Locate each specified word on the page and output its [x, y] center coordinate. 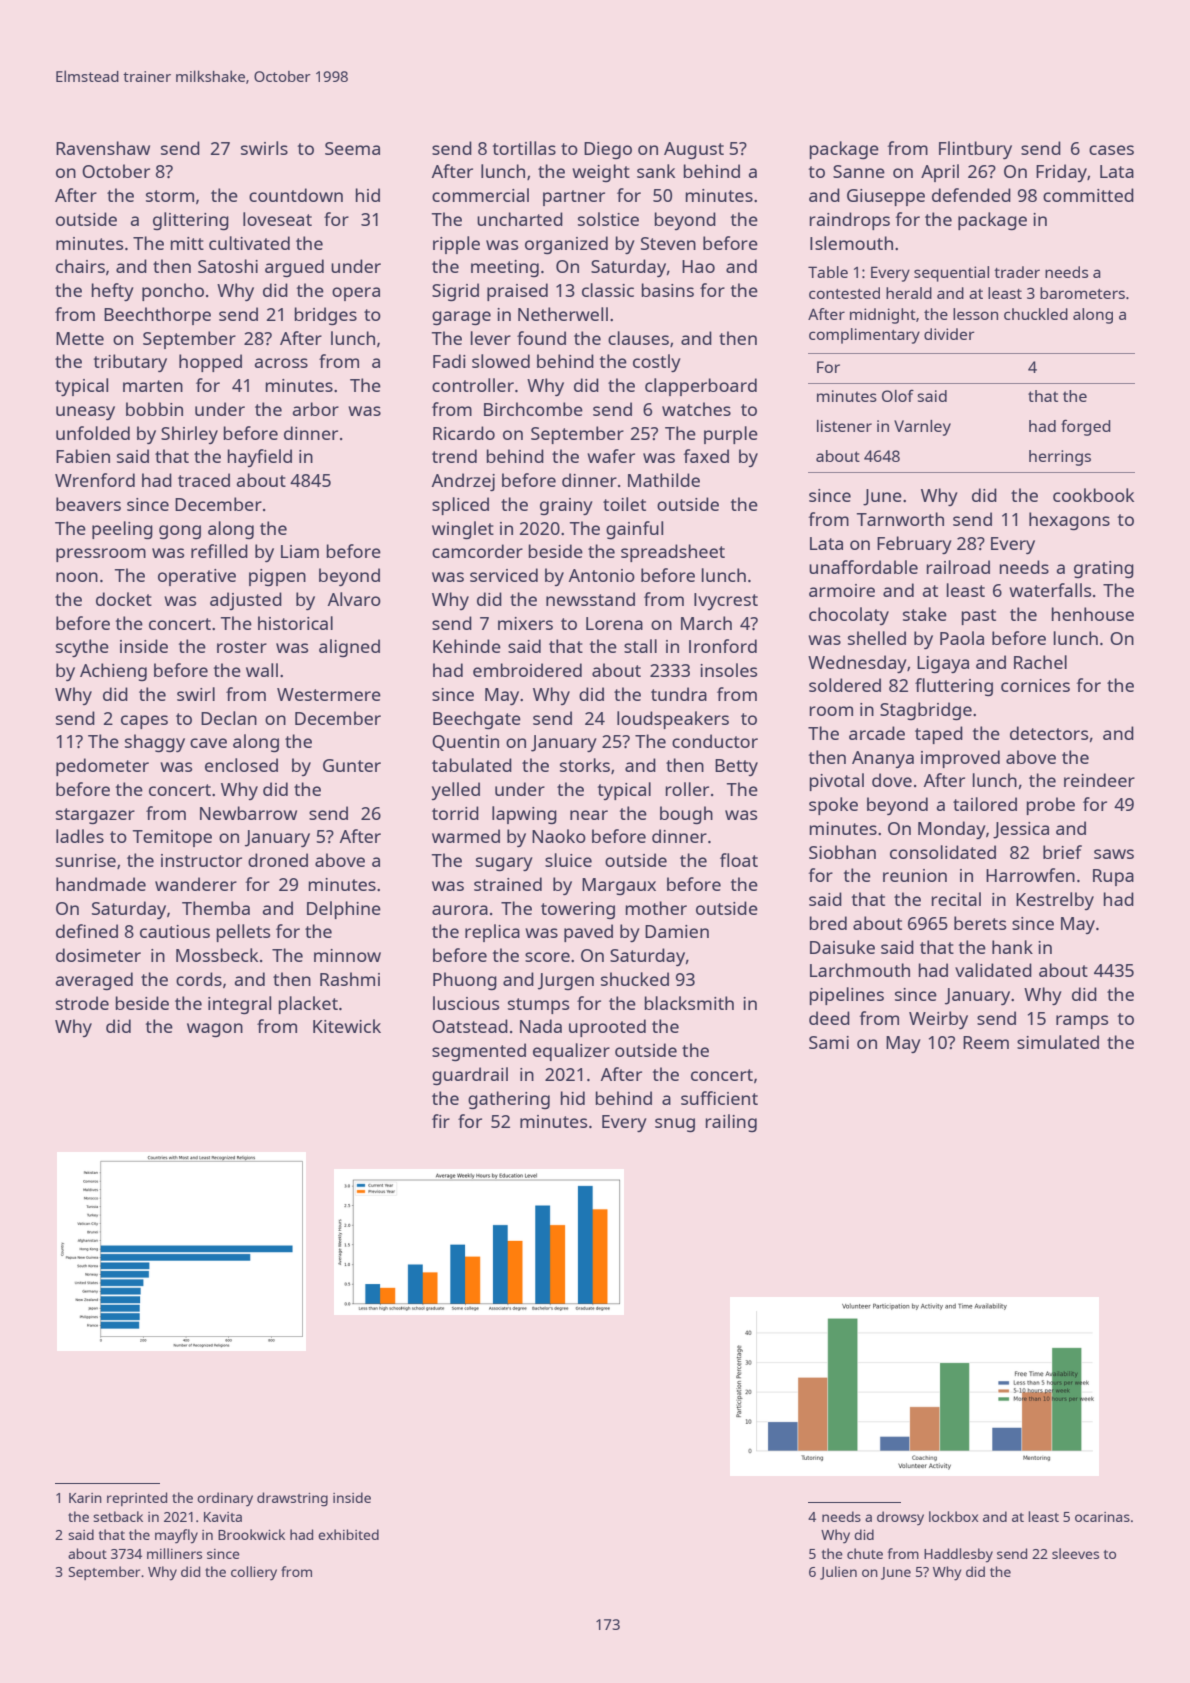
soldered [845, 685]
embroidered [527, 670]
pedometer [102, 767]
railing [731, 1123]
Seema [352, 148]
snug [675, 1125]
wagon [215, 1030]
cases [1111, 150]
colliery [254, 1573]
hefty [113, 292]
